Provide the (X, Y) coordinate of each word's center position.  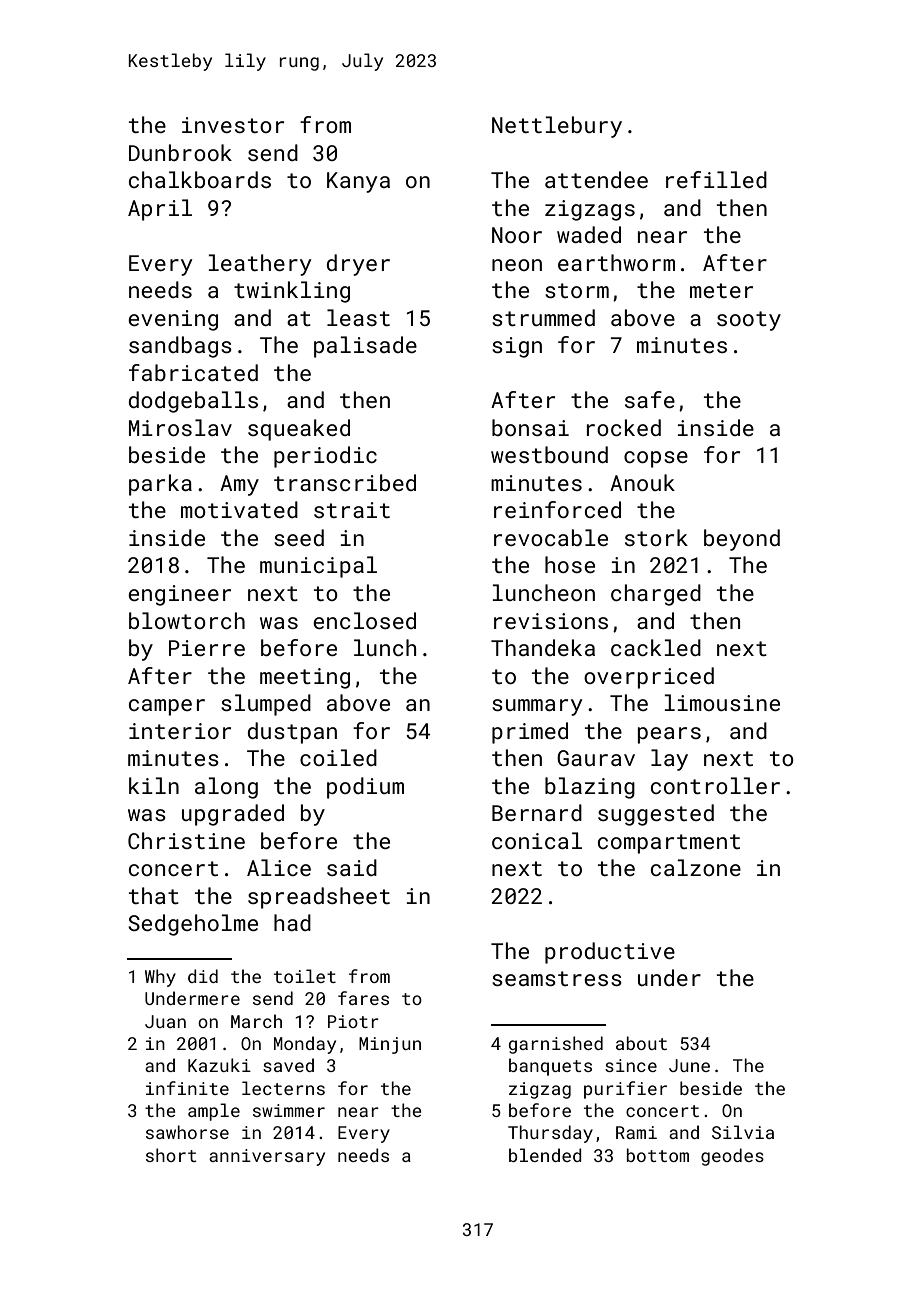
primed (530, 733)
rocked (624, 427)
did (203, 976)
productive (610, 953)
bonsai (530, 427)
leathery (260, 265)
